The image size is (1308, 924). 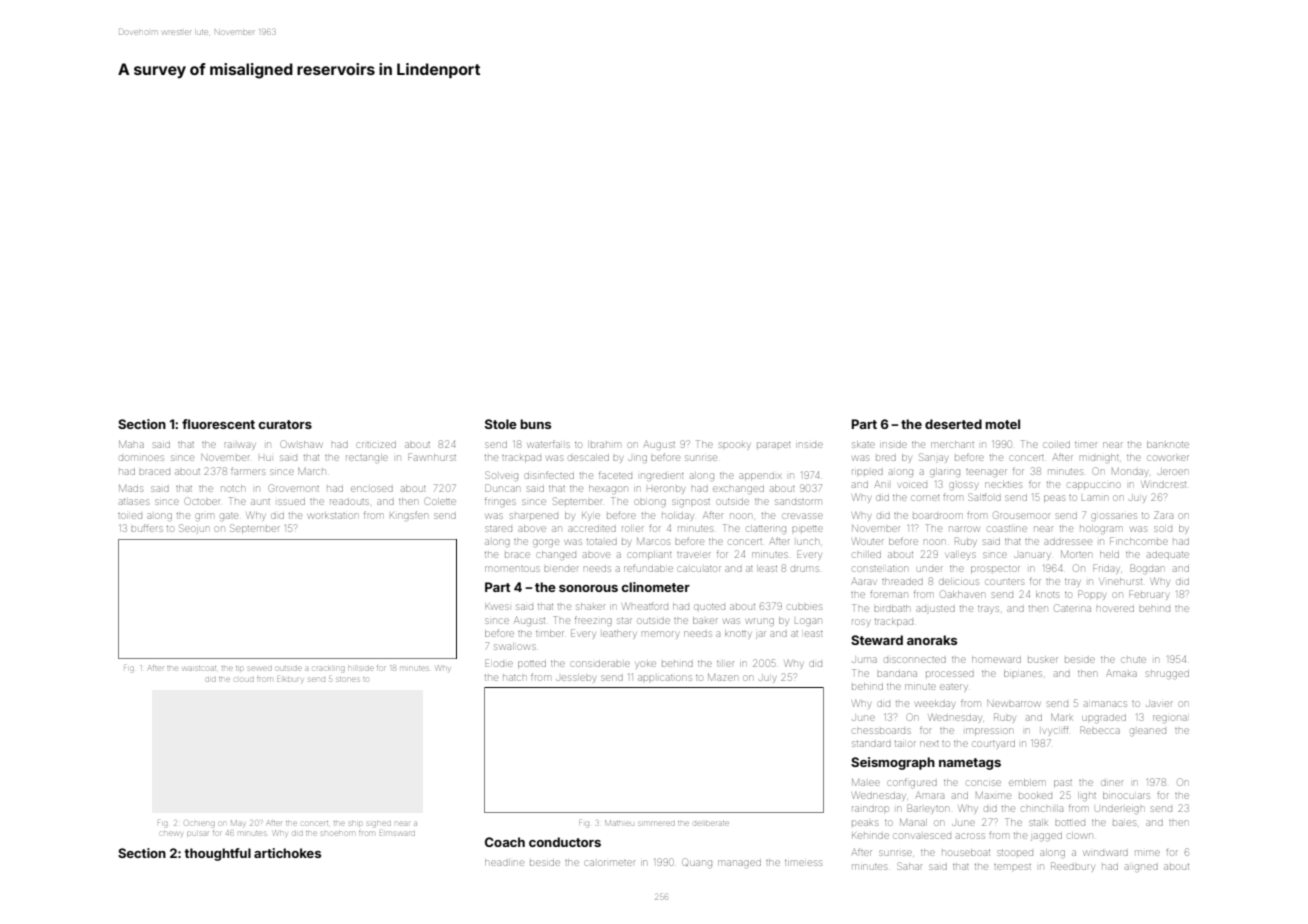 I want to click on motel, so click(x=1002, y=424).
